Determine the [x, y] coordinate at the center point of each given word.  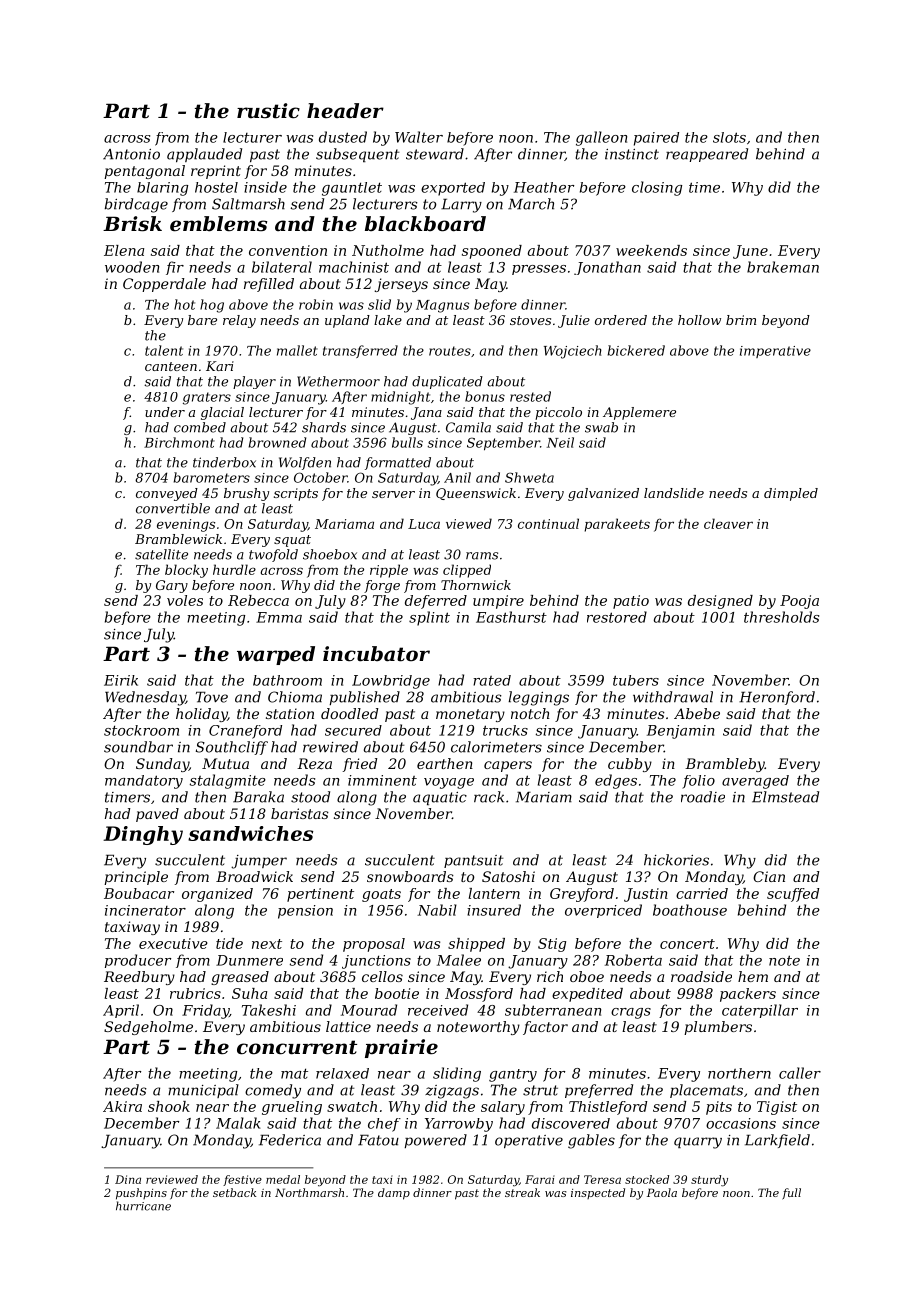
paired [656, 139]
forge [382, 586]
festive [242, 1180]
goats [381, 895]
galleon [601, 138]
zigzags [452, 1092]
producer [138, 961]
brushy [246, 494]
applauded [204, 155]
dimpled [791, 494]
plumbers [718, 1028]
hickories [676, 860]
